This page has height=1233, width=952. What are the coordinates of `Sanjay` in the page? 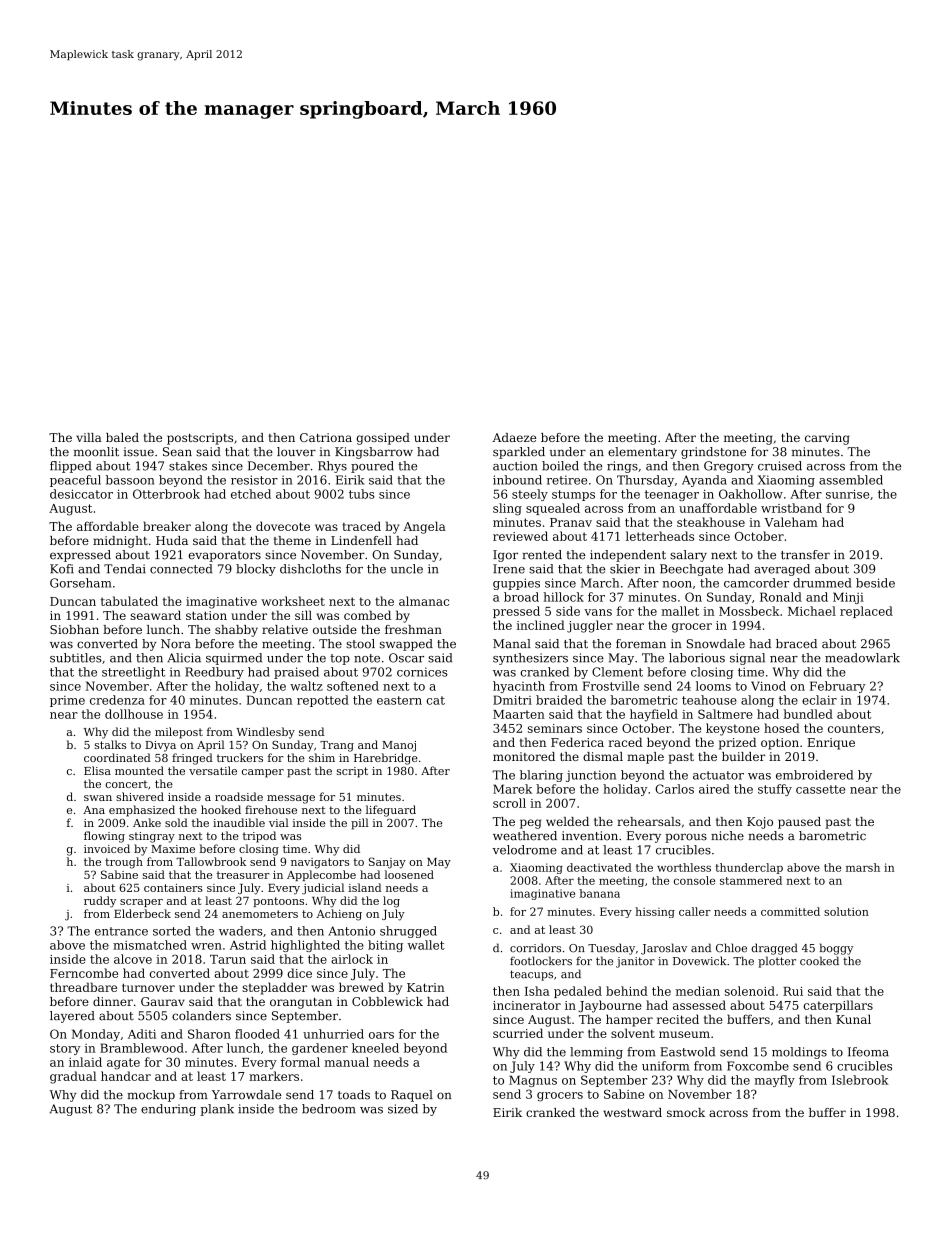 It's located at (387, 863).
